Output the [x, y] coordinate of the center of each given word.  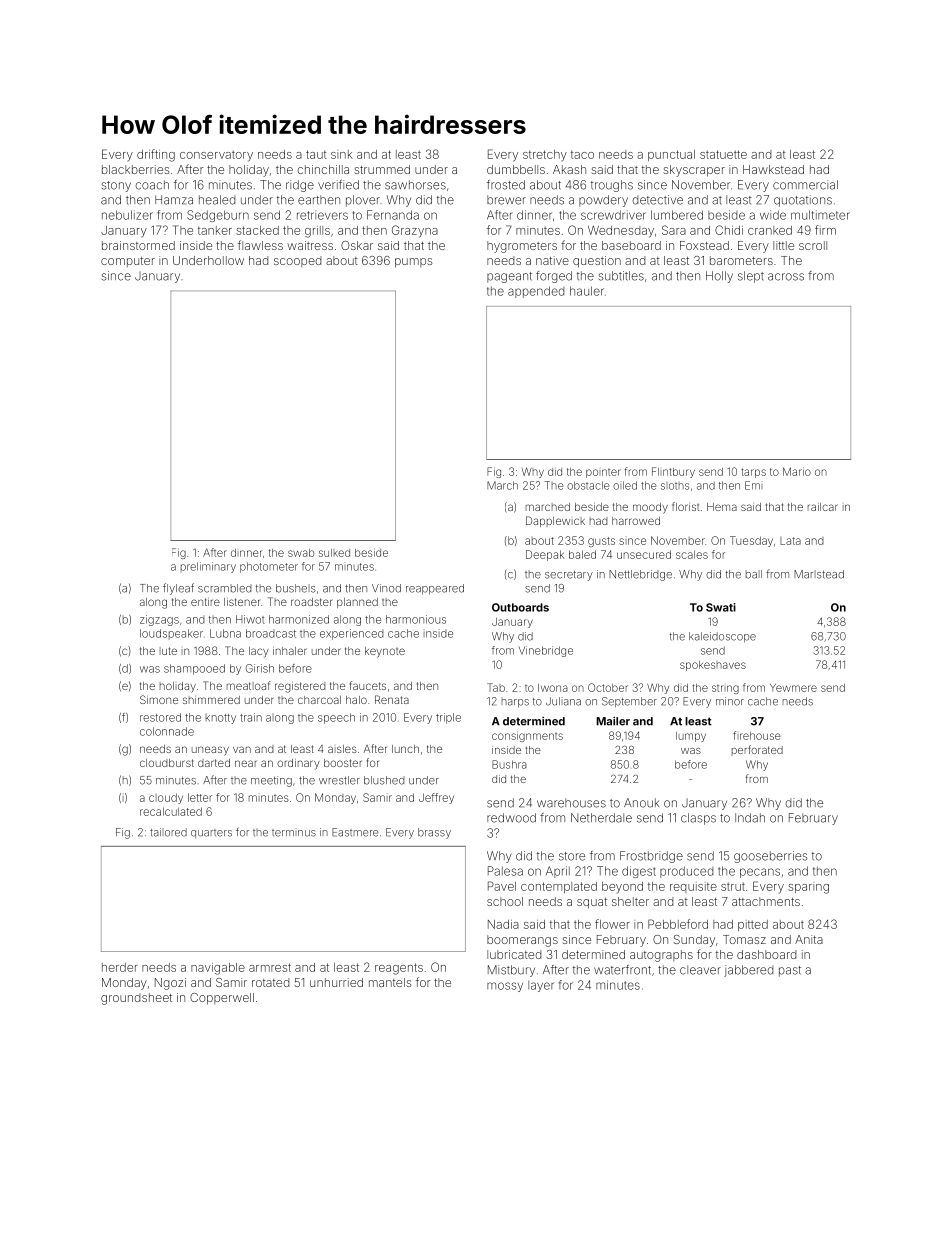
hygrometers [522, 247]
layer [541, 986]
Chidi [729, 230]
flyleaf [178, 589]
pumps [413, 263]
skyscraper [694, 171]
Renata [392, 699]
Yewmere [793, 688]
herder [120, 967]
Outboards [520, 607]
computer [128, 262]
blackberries [135, 169]
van [242, 749]
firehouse [757, 735]
